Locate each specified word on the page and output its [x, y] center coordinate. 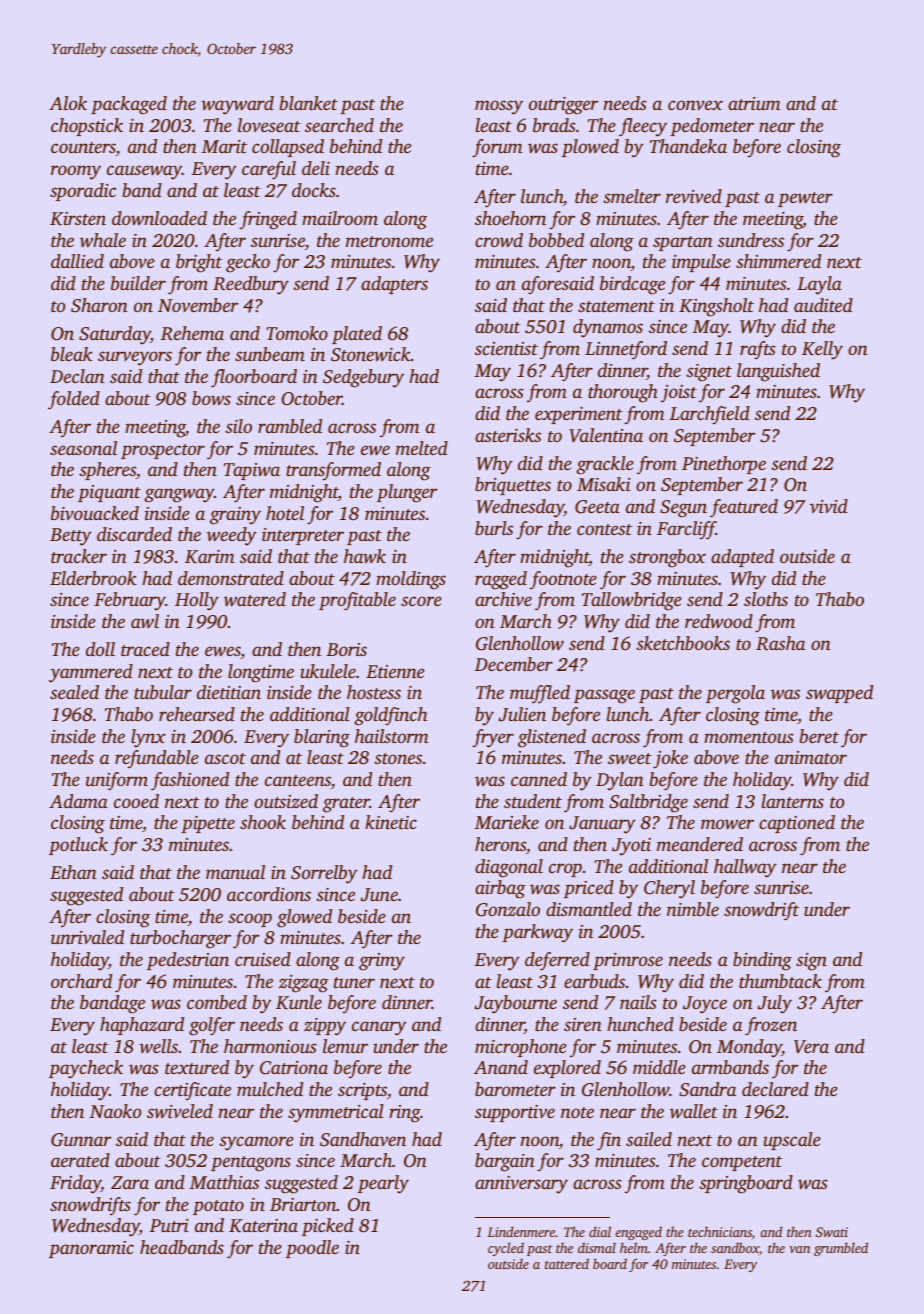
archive [503, 599]
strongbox [667, 558]
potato [218, 1207]
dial [600, 1231]
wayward [237, 105]
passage [604, 696]
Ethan [73, 872]
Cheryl [669, 889]
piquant [109, 493]
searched [339, 125]
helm [634, 1247]
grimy [382, 962]
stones [398, 758]
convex [695, 105]
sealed [74, 692]
